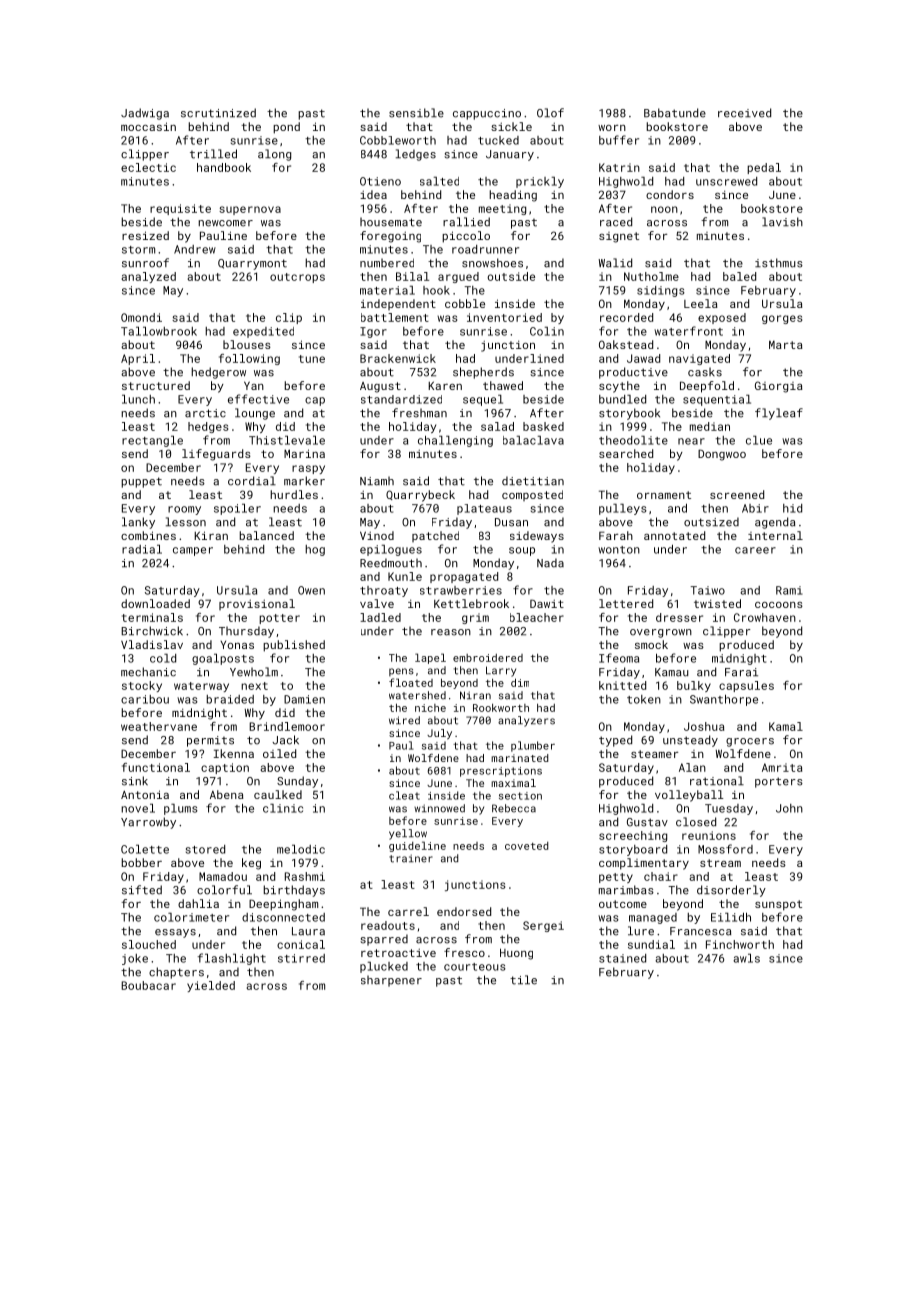  I want to click on isthmus, so click(779, 263).
